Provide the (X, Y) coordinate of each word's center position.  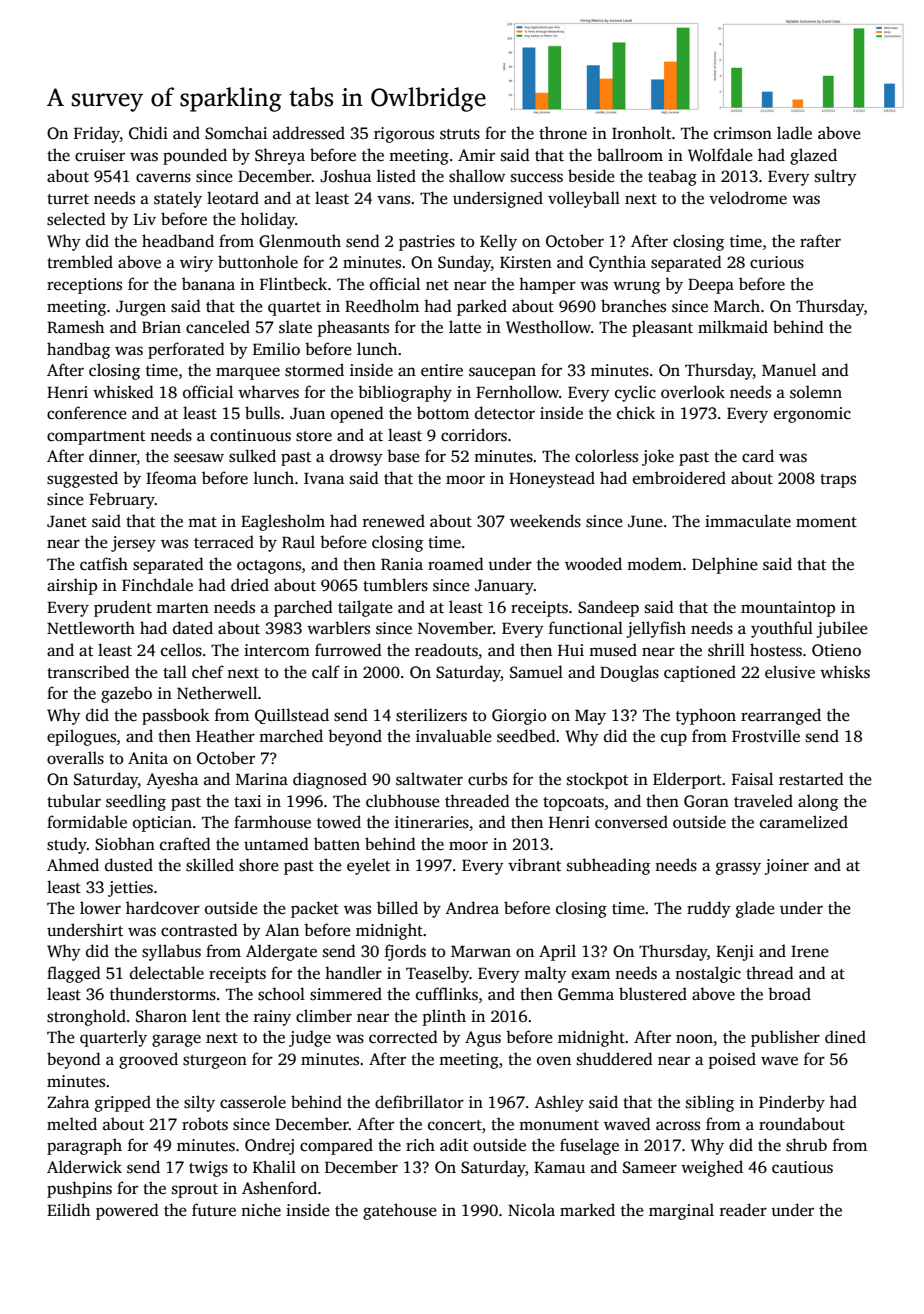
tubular (74, 800)
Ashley (559, 1103)
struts (460, 134)
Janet (67, 521)
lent (206, 1016)
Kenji (735, 953)
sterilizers (431, 715)
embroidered (679, 478)
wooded (593, 563)
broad (789, 994)
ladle (794, 132)
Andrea (472, 907)
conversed (631, 822)
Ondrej (269, 1146)
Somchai (236, 133)
